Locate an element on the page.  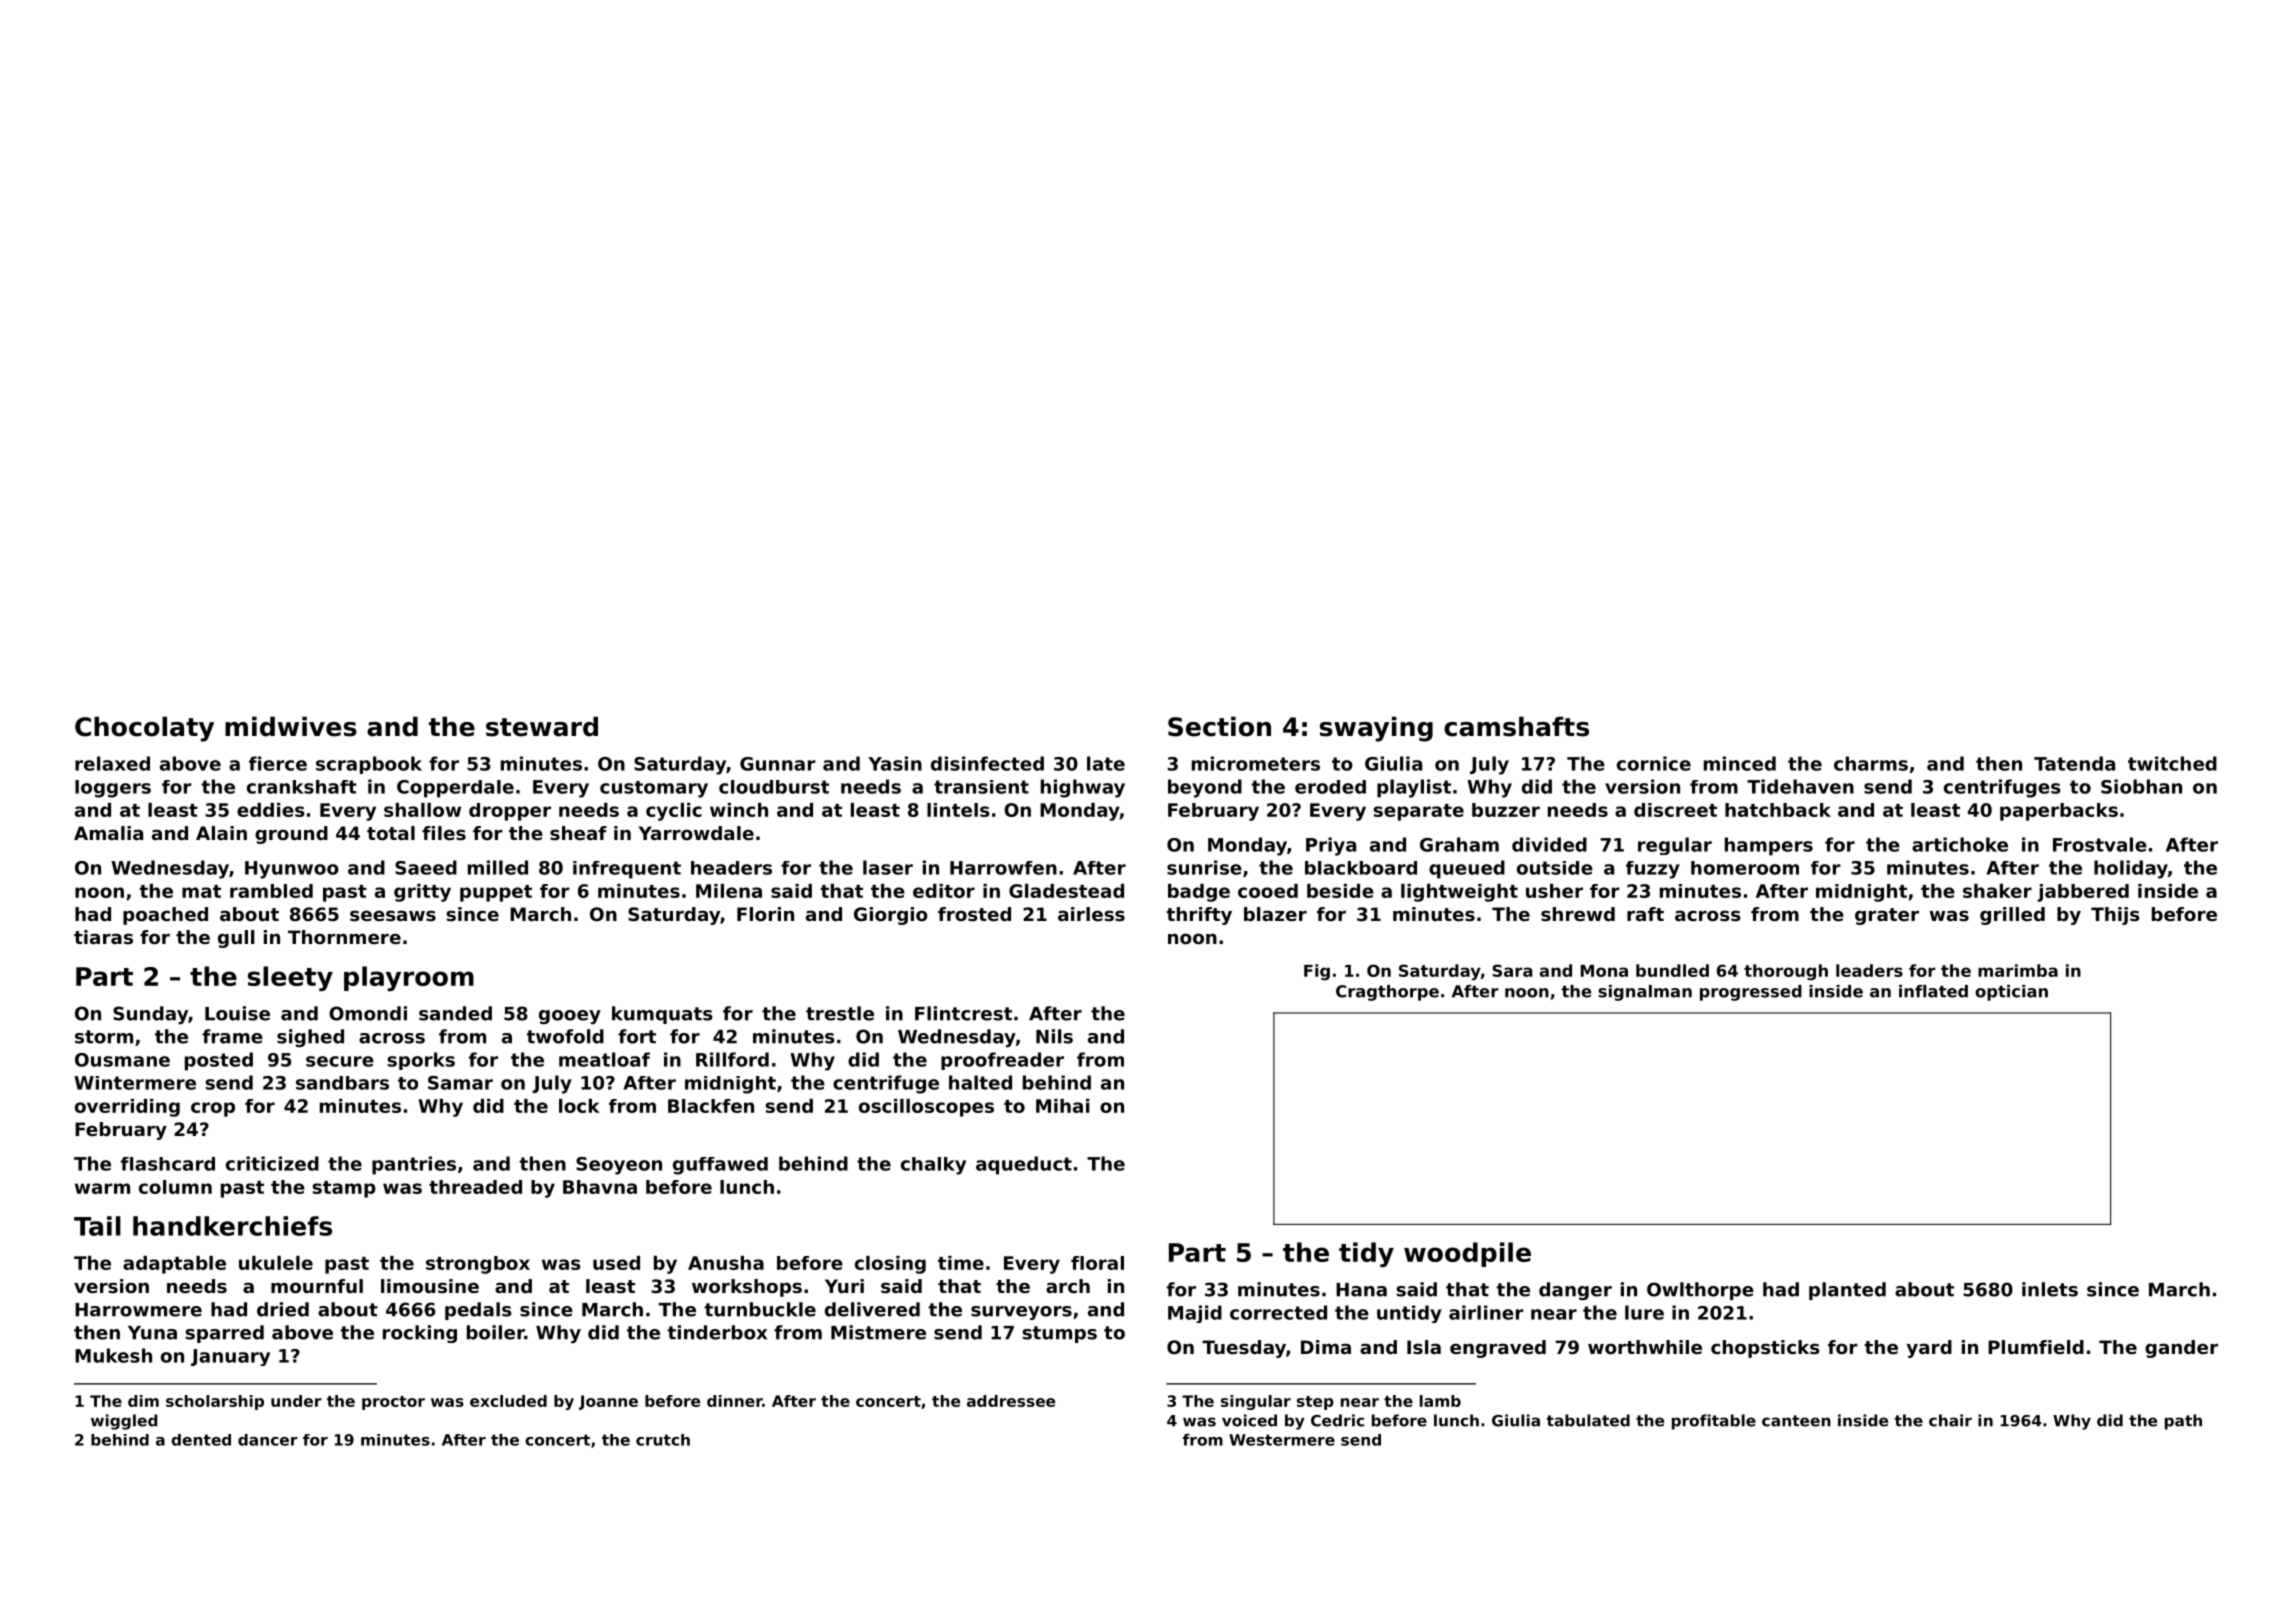
Harrowfen is located at coordinates (1003, 868).
